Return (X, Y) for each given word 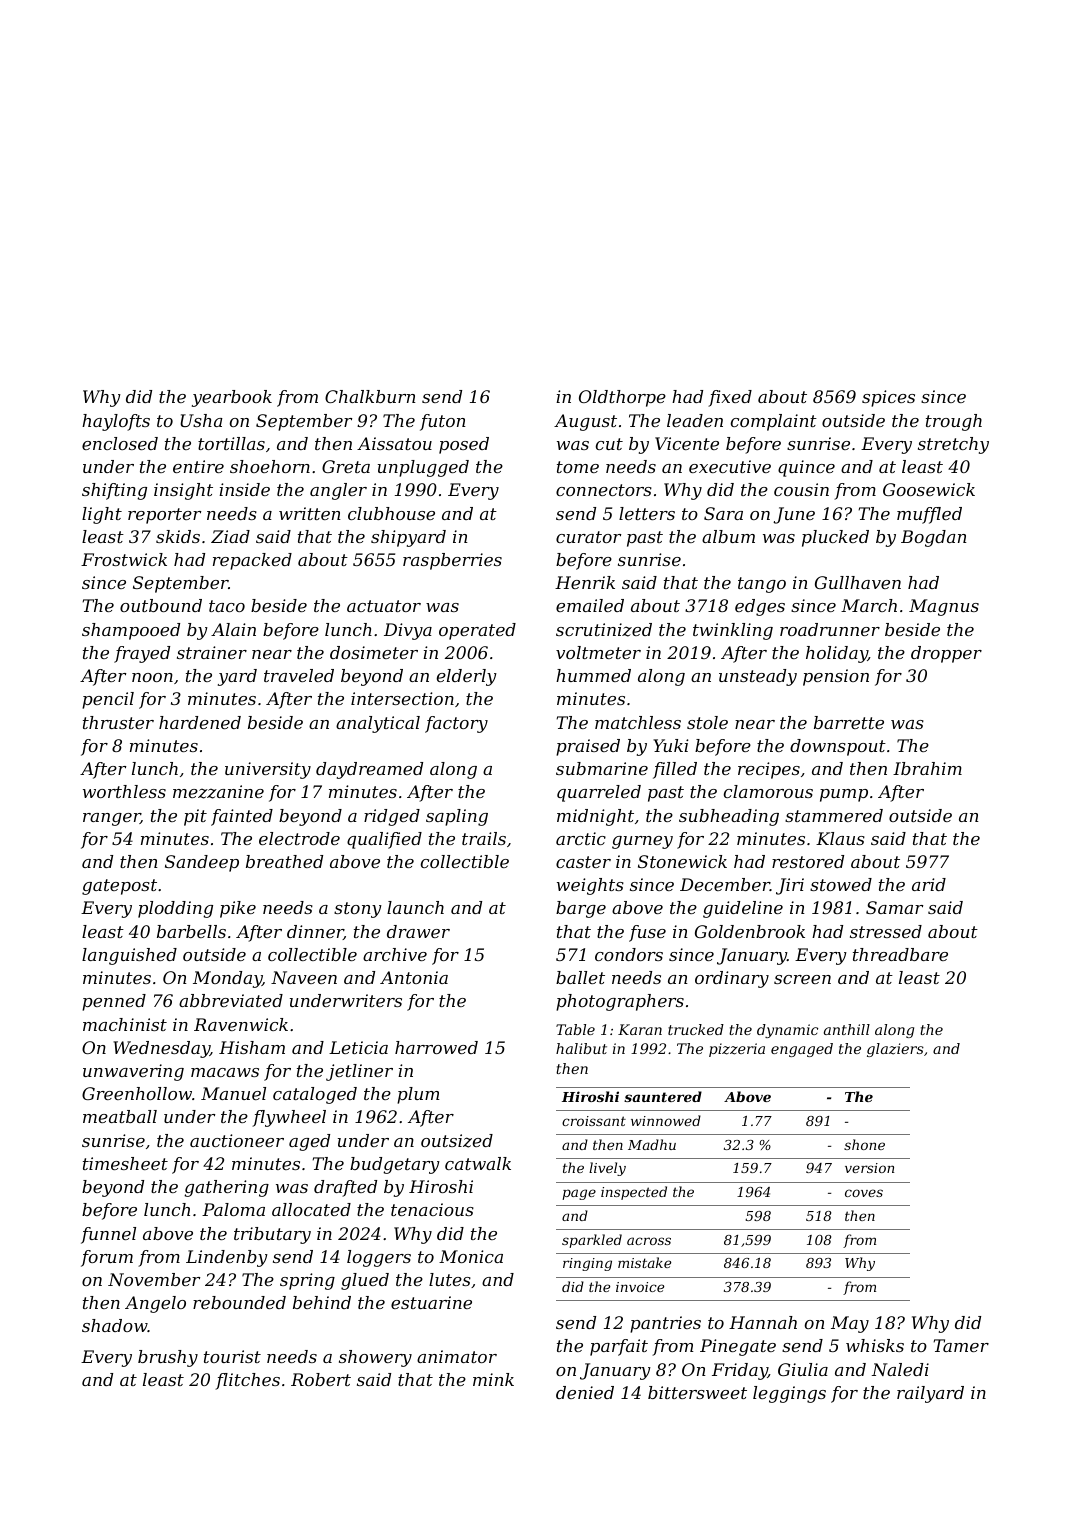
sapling (457, 817)
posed (464, 445)
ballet (580, 977)
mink (493, 1379)
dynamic (787, 1031)
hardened (200, 722)
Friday (740, 1371)
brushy (168, 1358)
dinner (315, 932)
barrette (849, 722)
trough (954, 422)
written (310, 513)
